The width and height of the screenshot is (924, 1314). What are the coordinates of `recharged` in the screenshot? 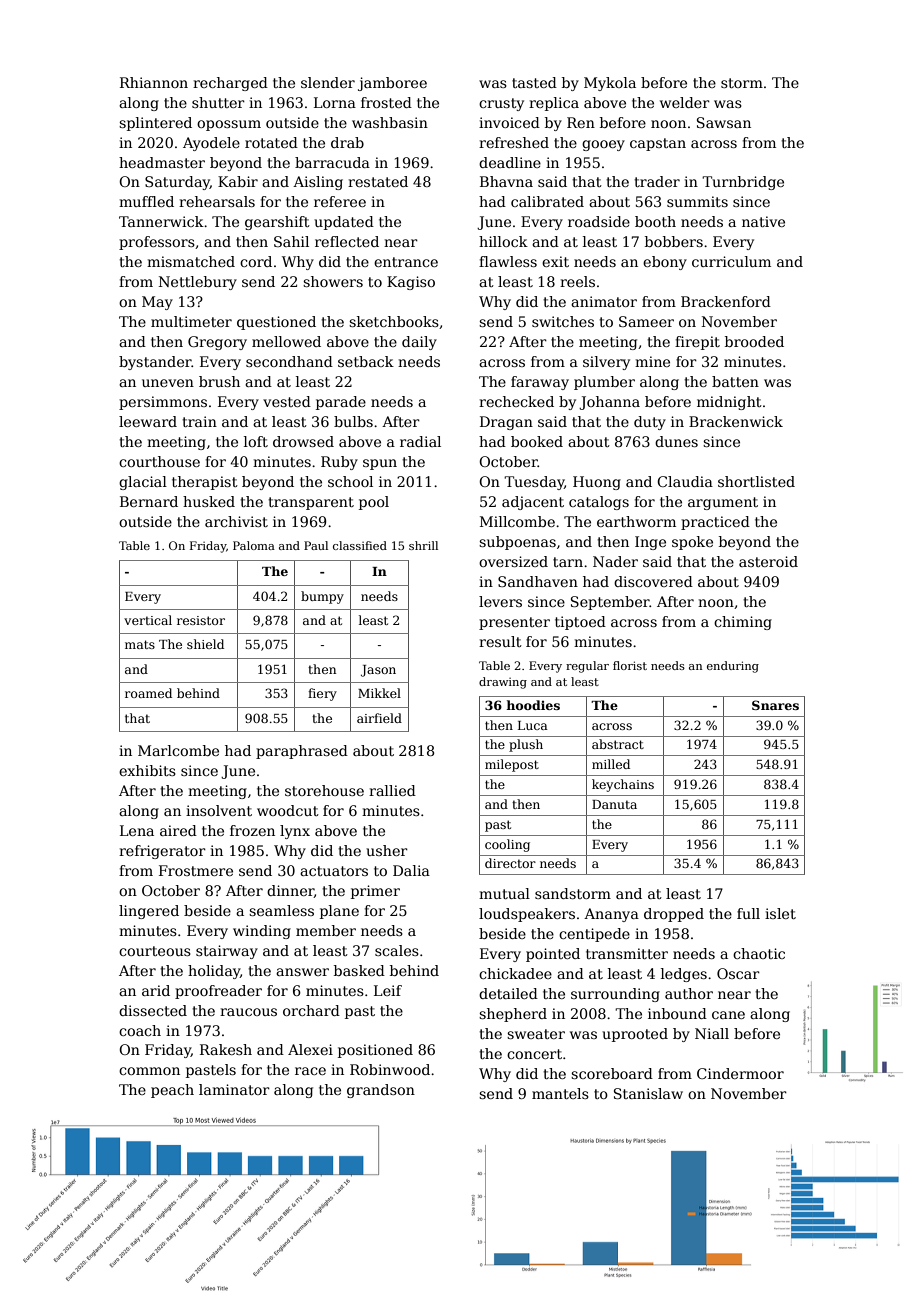 It's located at (230, 84).
